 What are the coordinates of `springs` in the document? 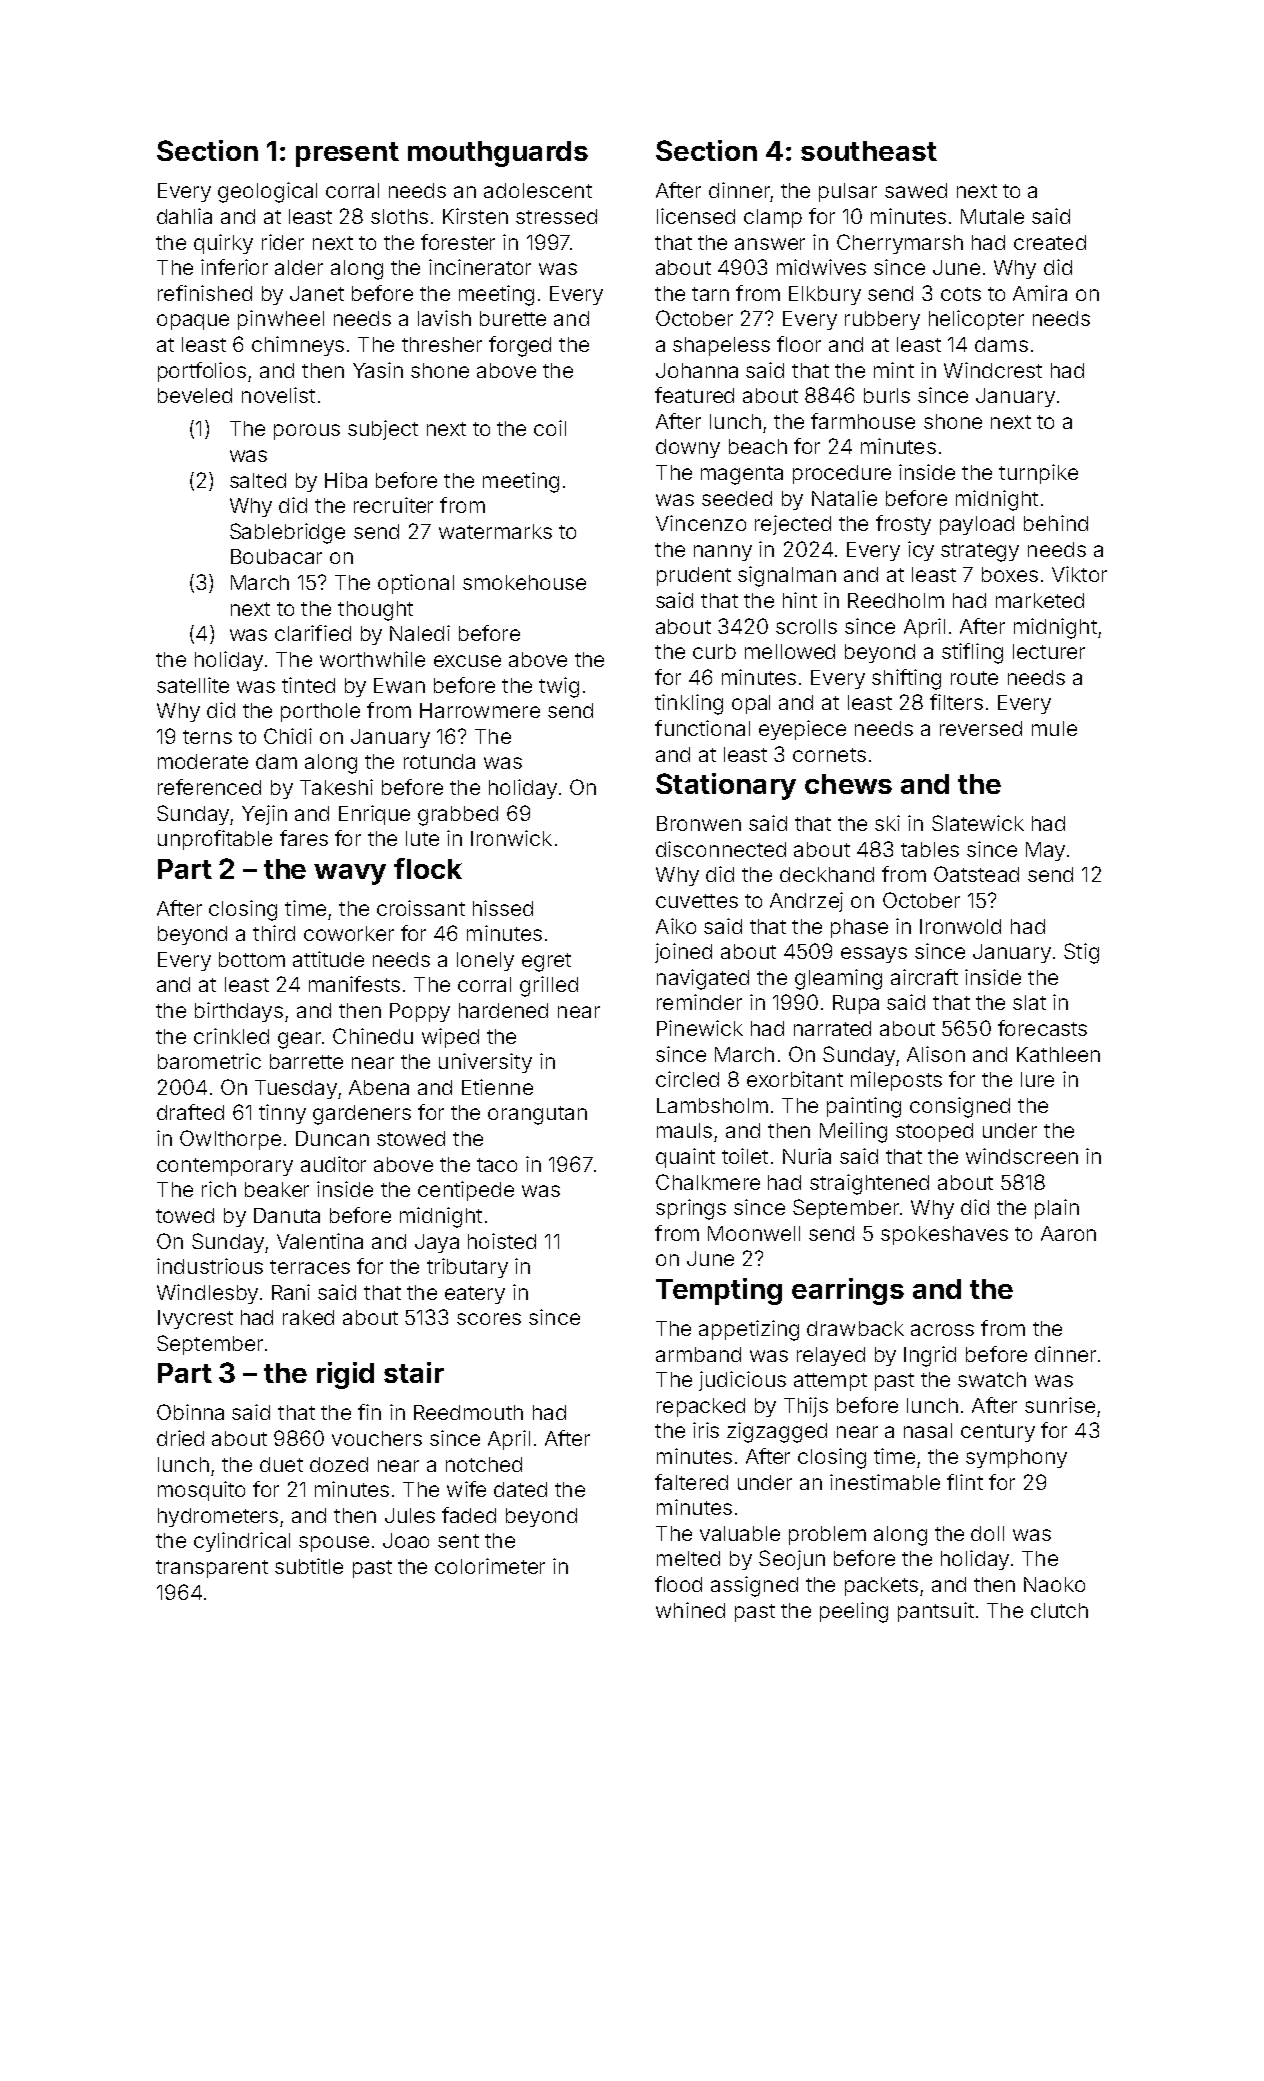 It's located at (691, 1209).
